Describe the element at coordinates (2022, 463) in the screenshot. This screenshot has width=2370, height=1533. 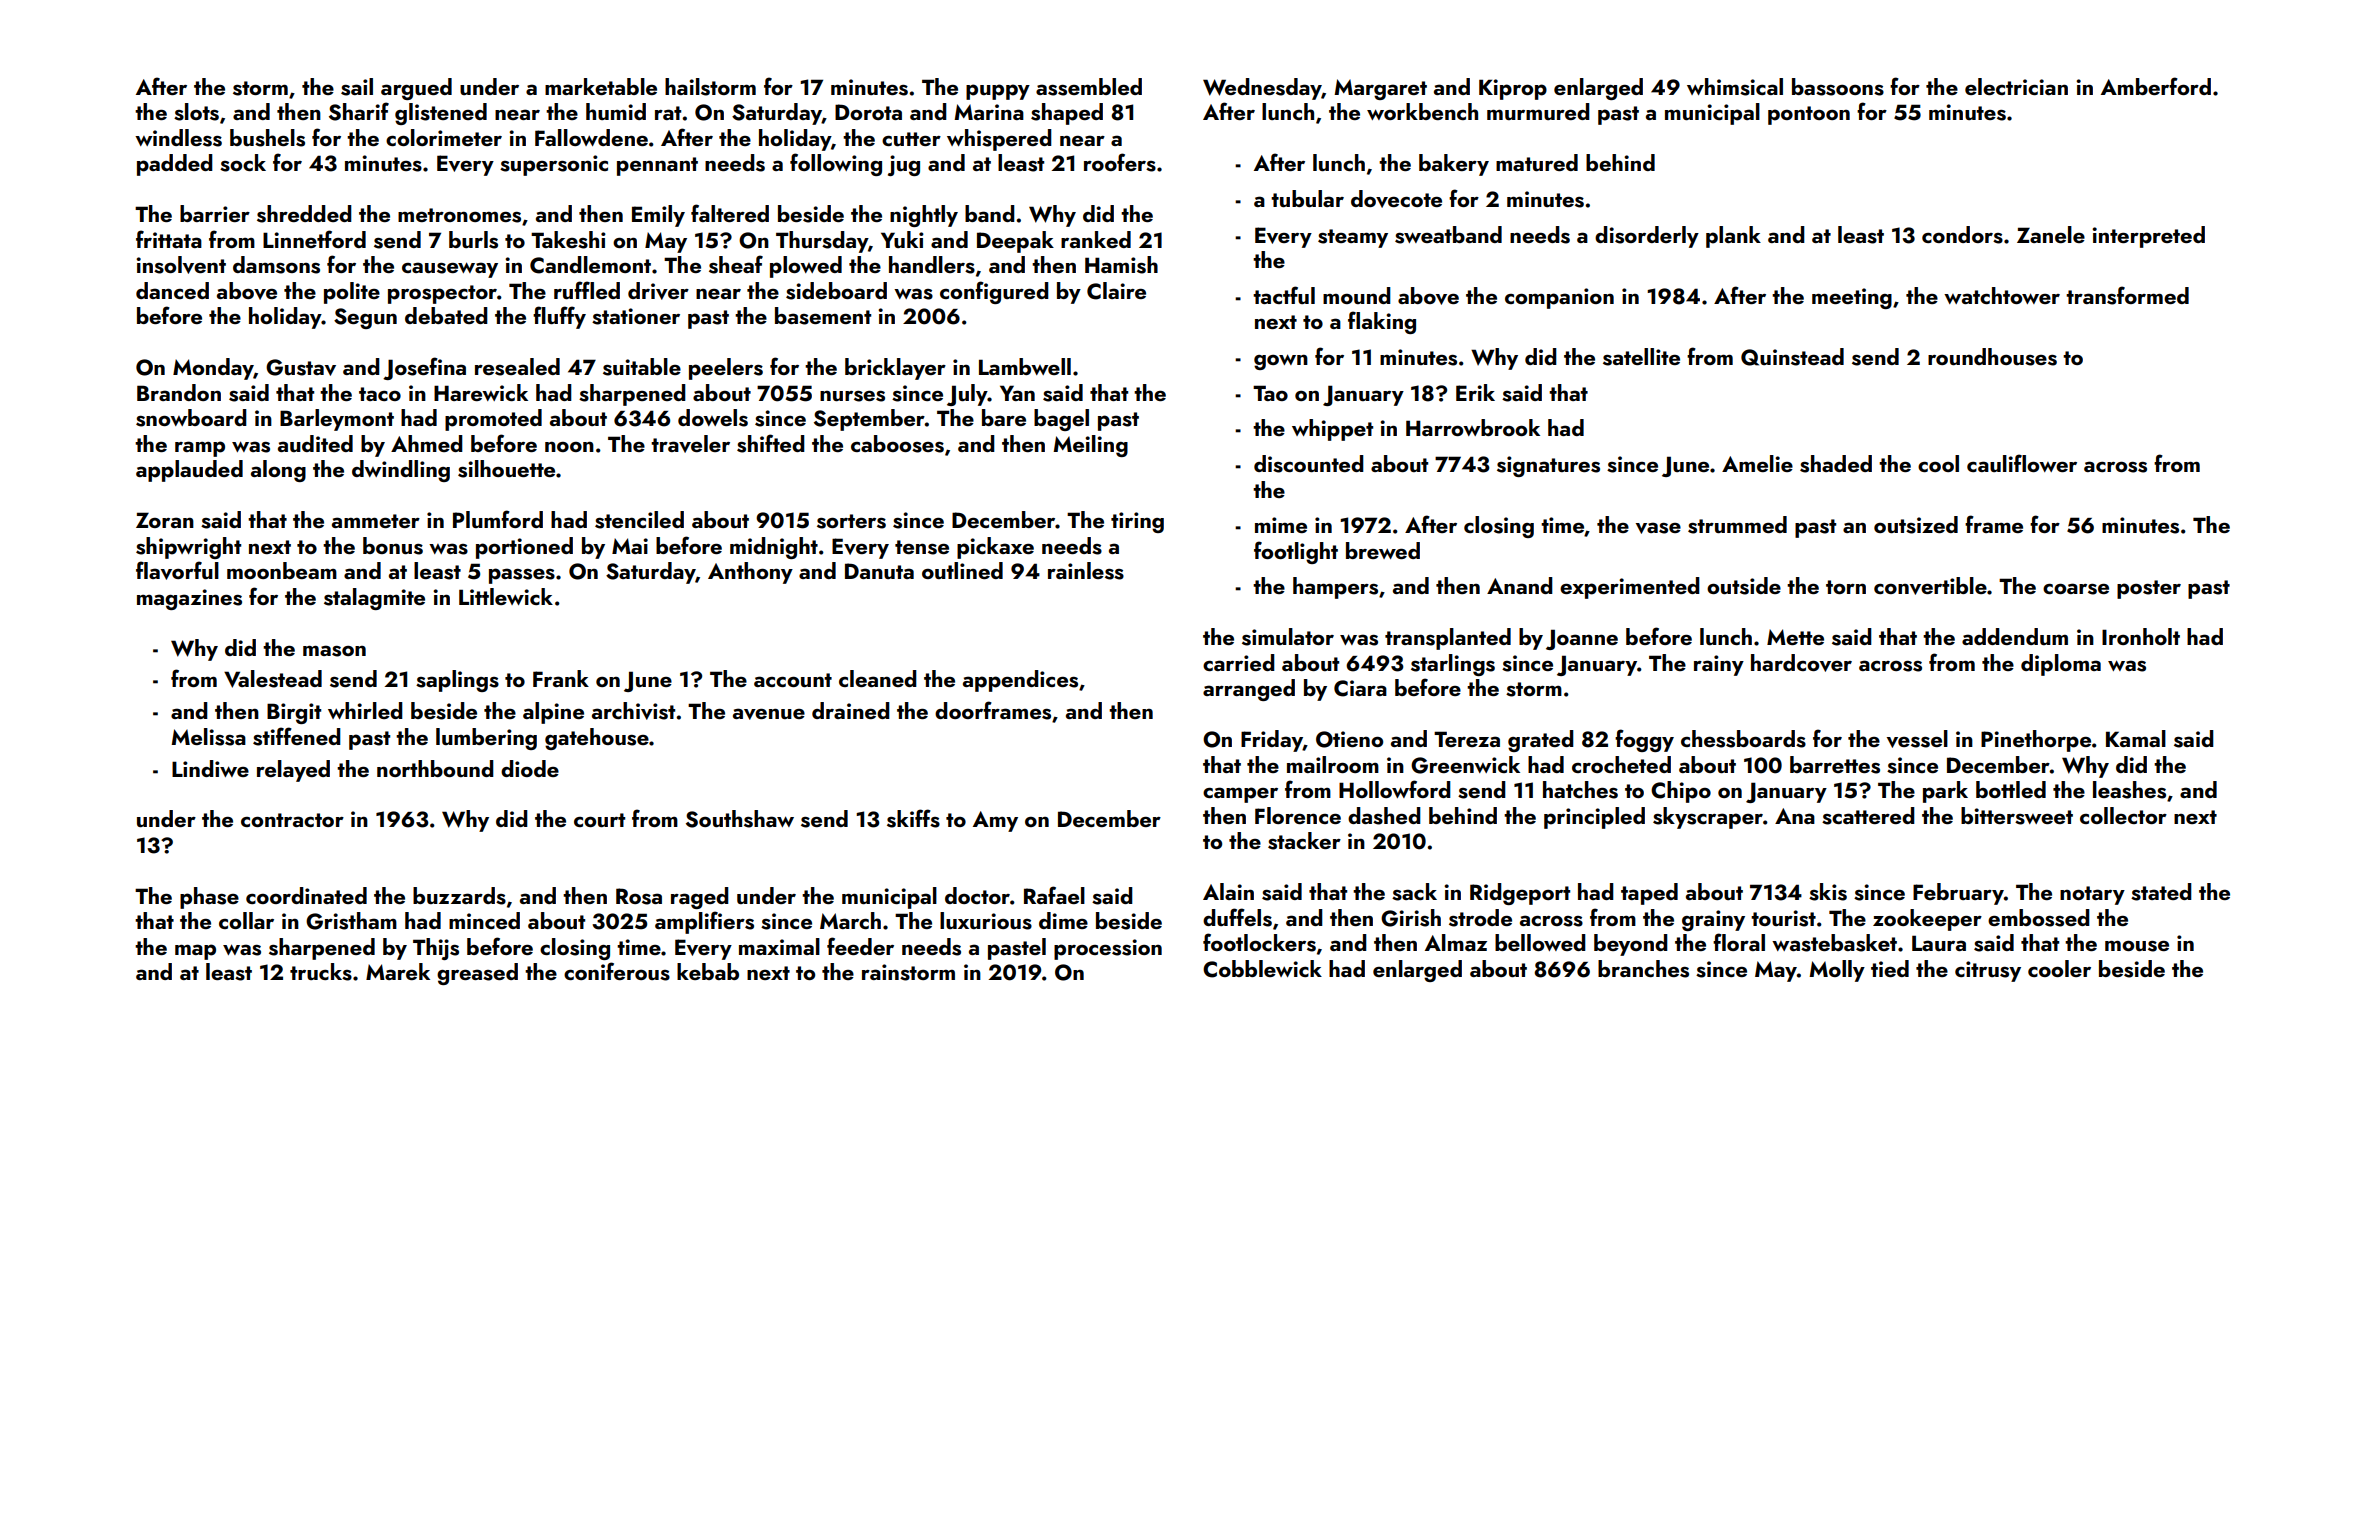
I see `cauliflower` at that location.
